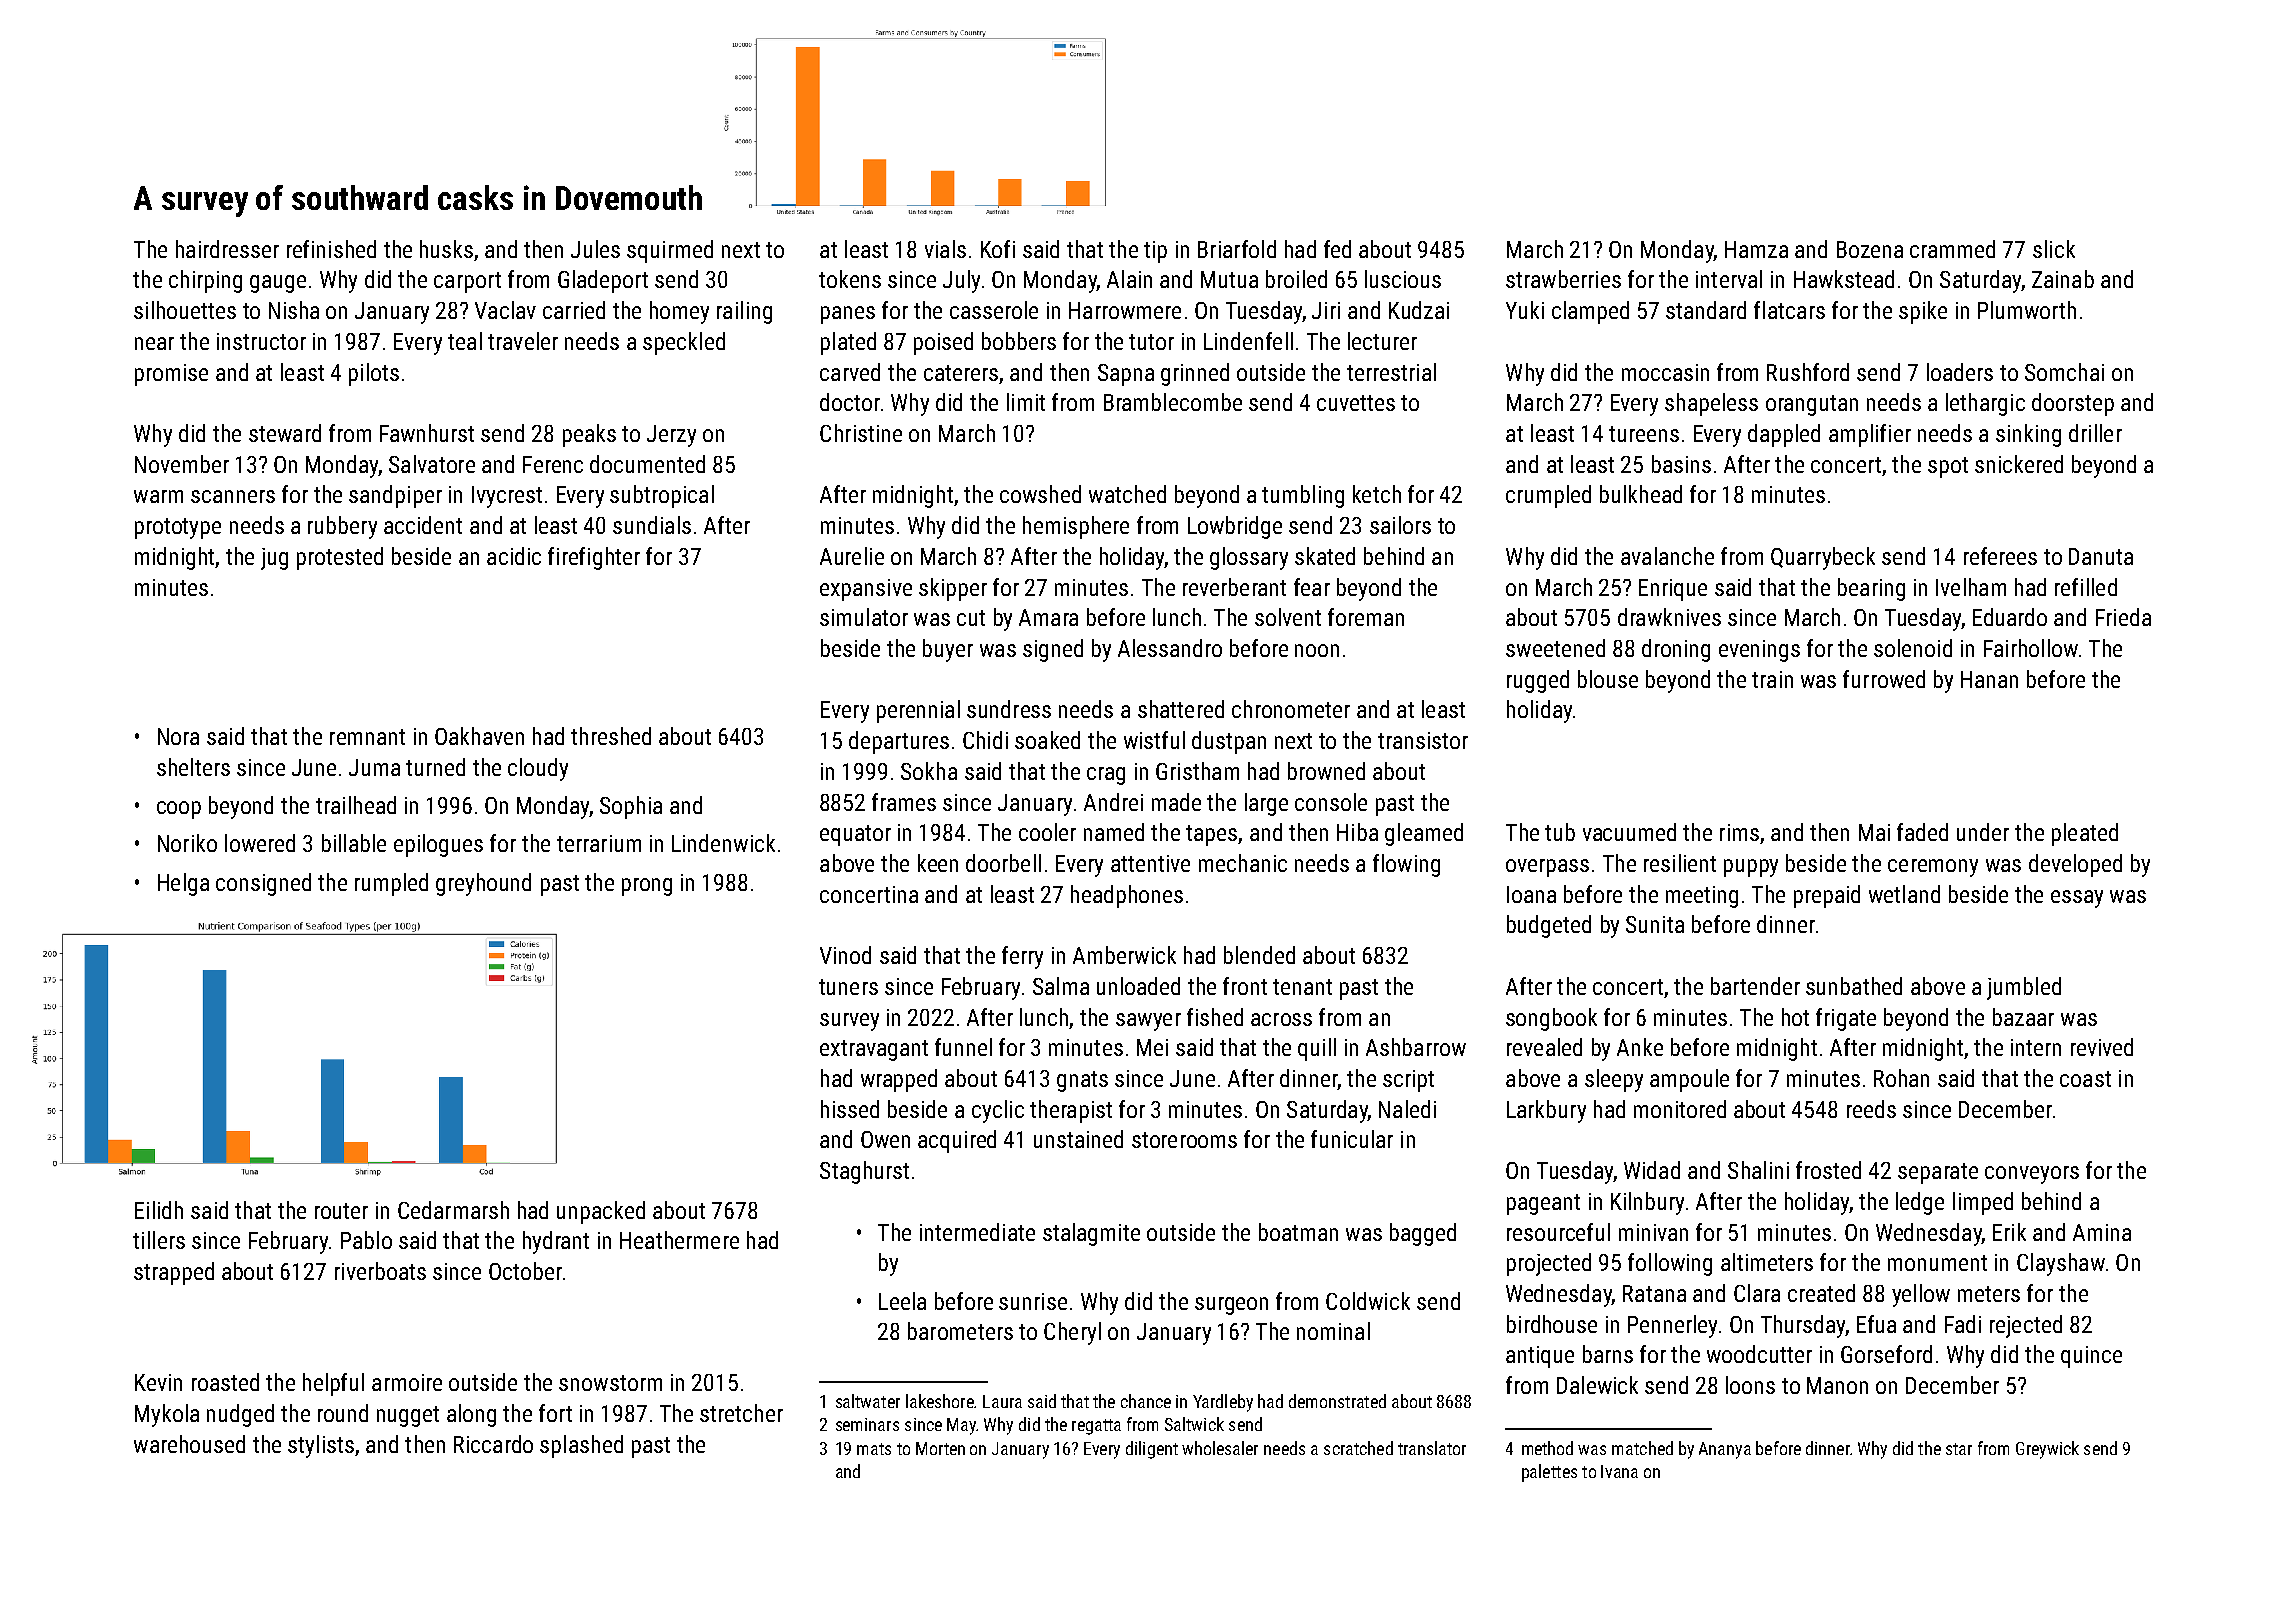  What do you see at coordinates (595, 249) in the page?
I see `Jules` at bounding box center [595, 249].
